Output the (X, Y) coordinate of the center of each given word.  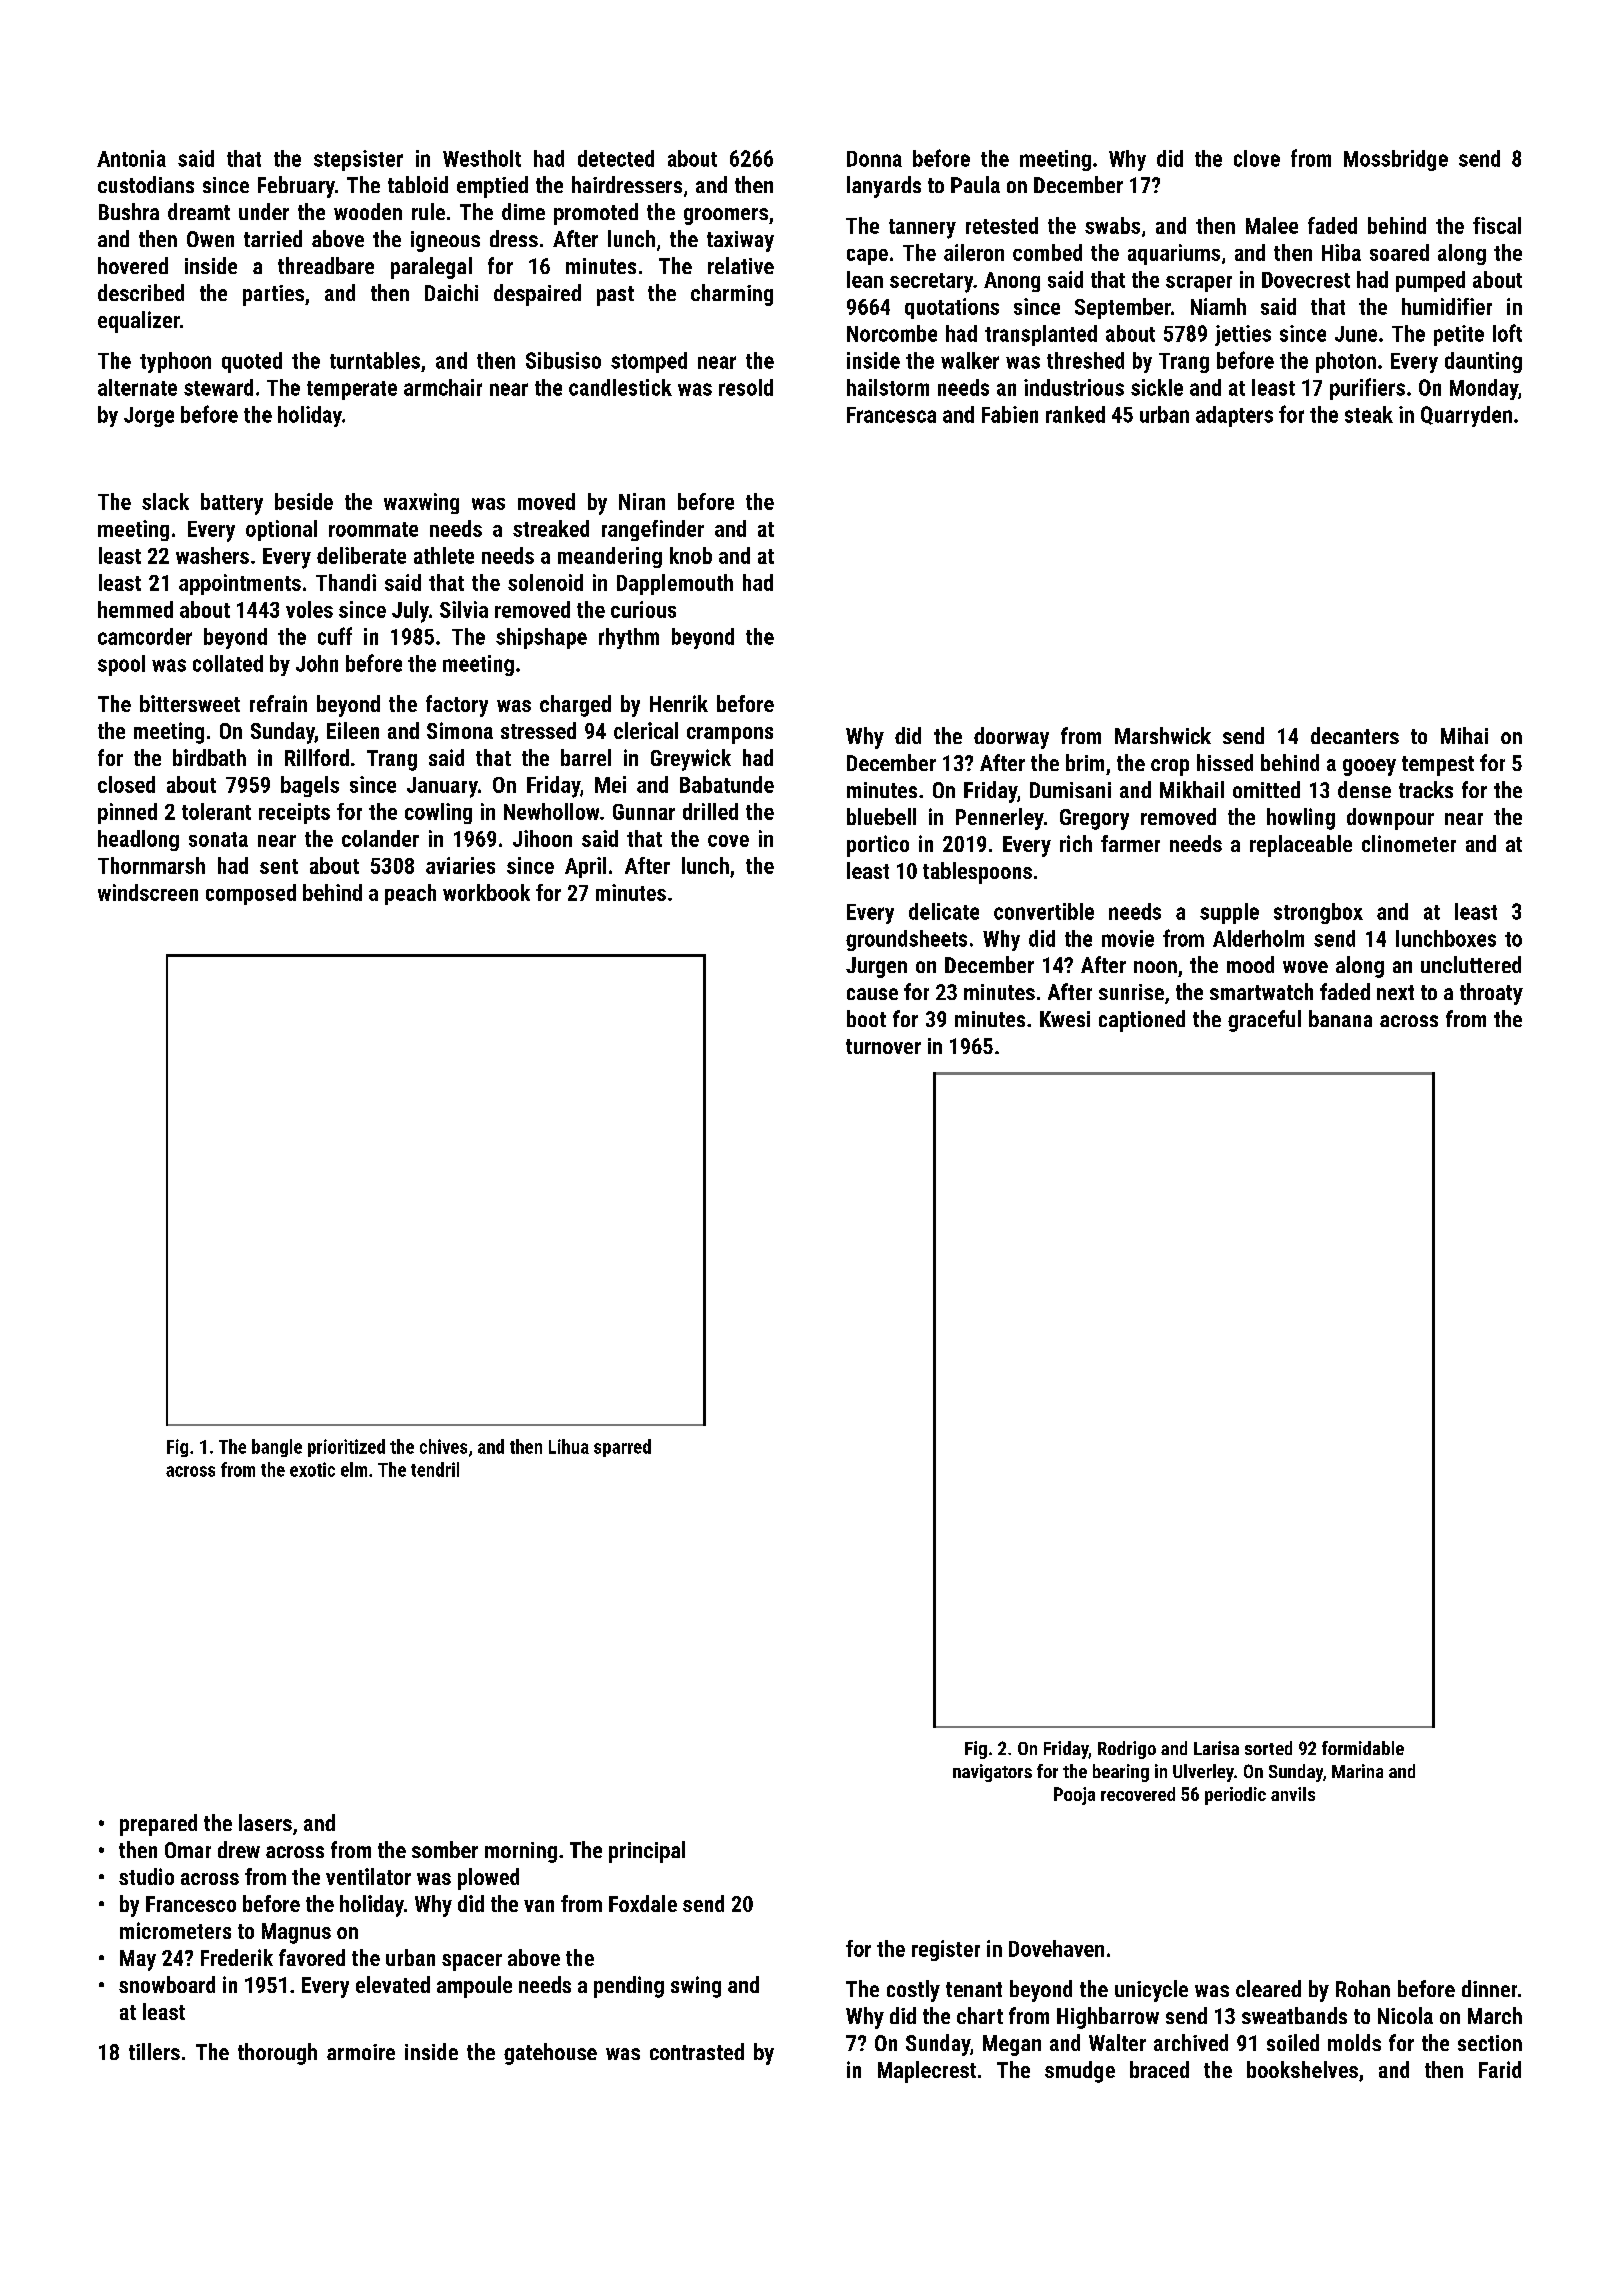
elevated (393, 1984)
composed (251, 894)
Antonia (131, 158)
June (1356, 334)
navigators (992, 1773)
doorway (1011, 738)
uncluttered (1471, 964)
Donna (874, 159)
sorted (1268, 1748)
